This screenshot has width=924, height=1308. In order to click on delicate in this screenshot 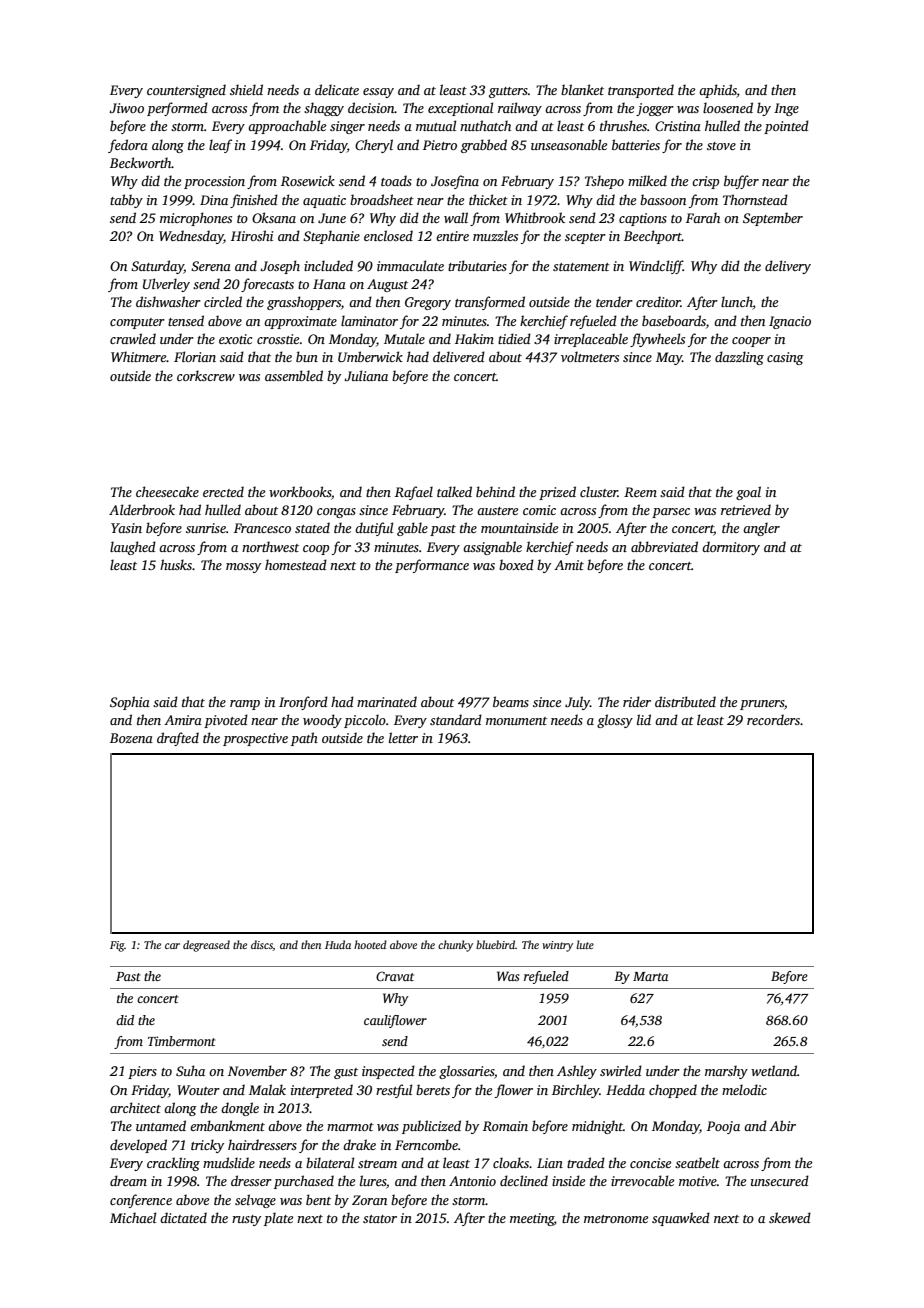, I will do `click(337, 89)`.
